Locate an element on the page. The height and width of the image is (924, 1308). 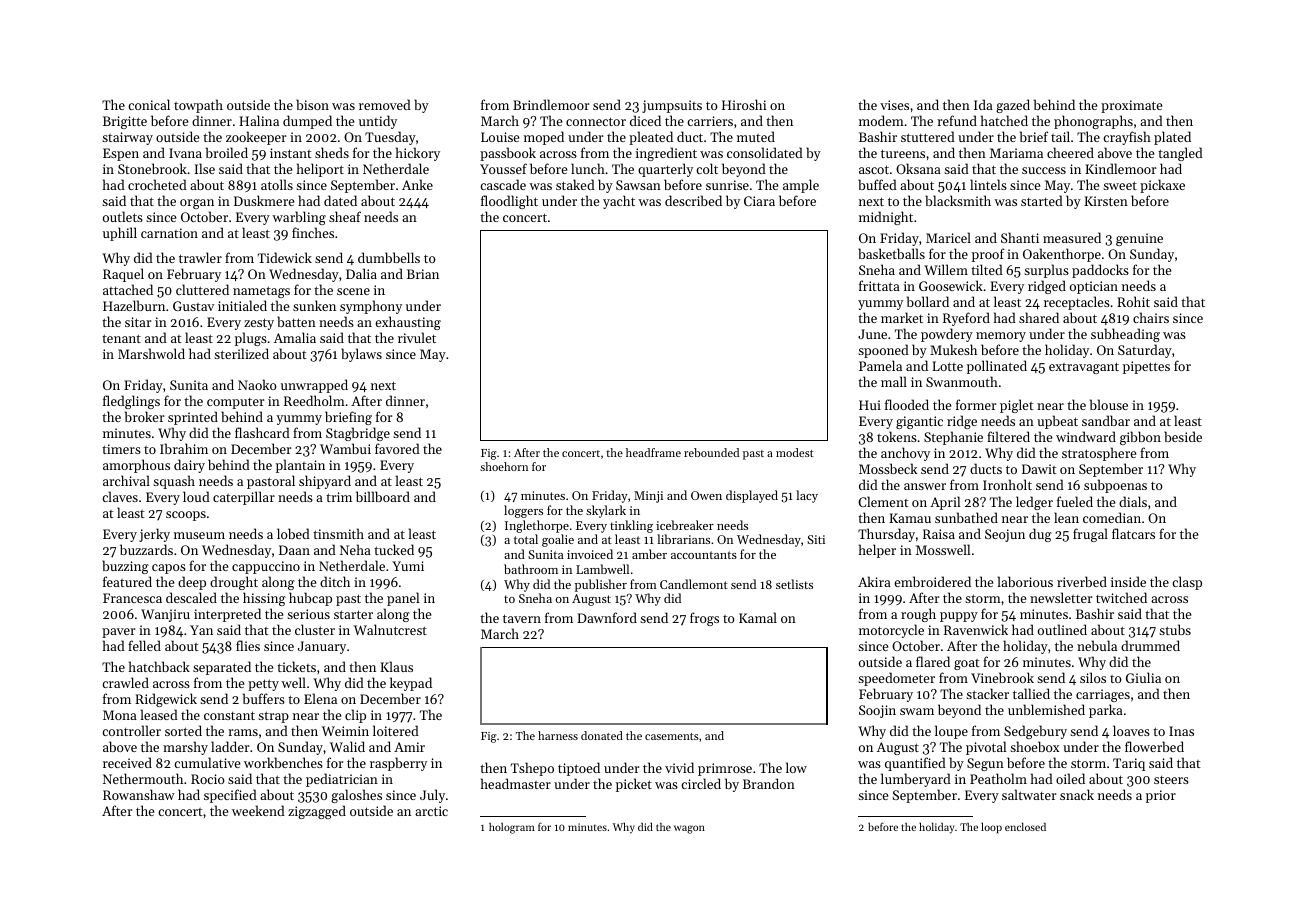
jerky is located at coordinates (154, 535).
